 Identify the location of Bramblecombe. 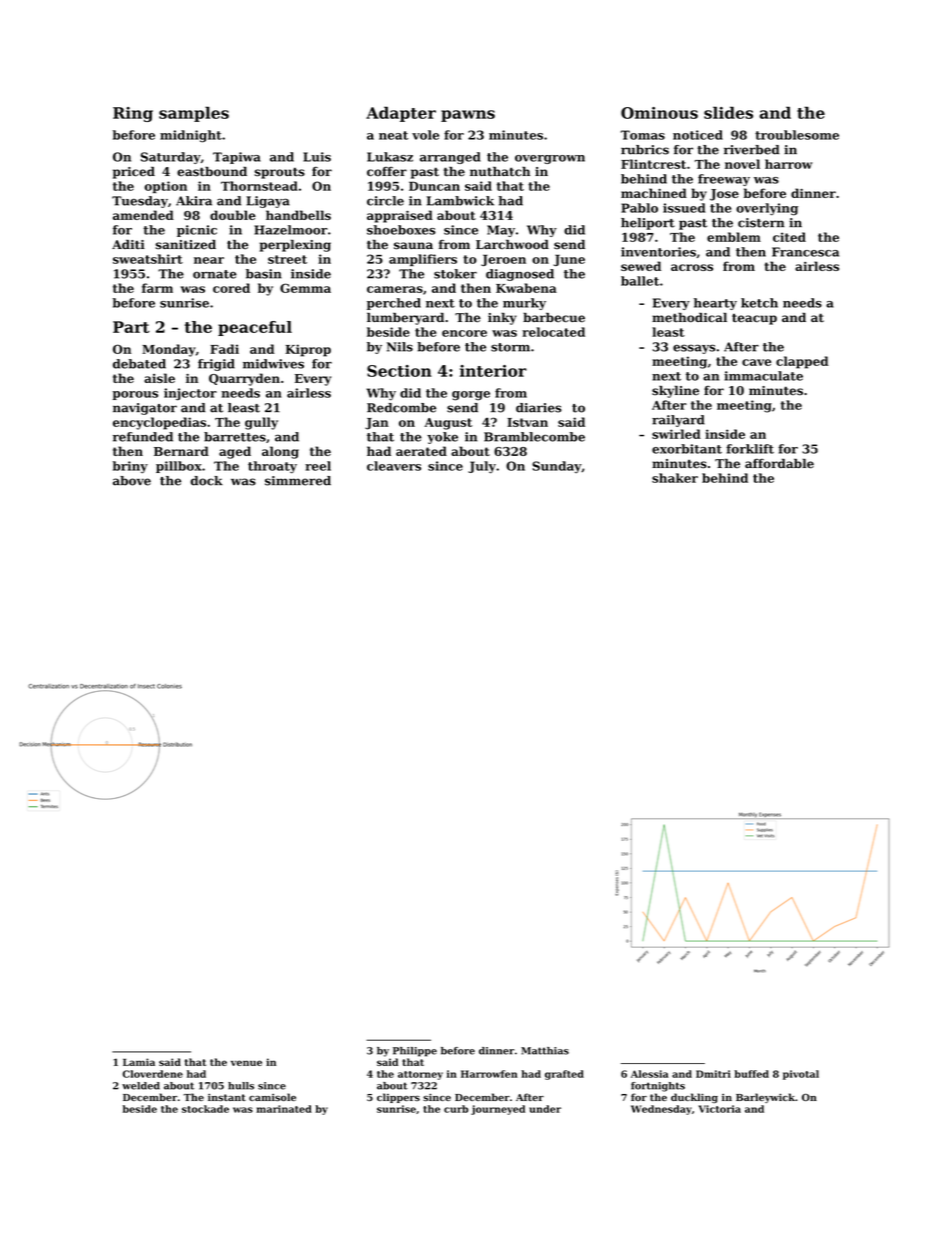
(534, 437).
